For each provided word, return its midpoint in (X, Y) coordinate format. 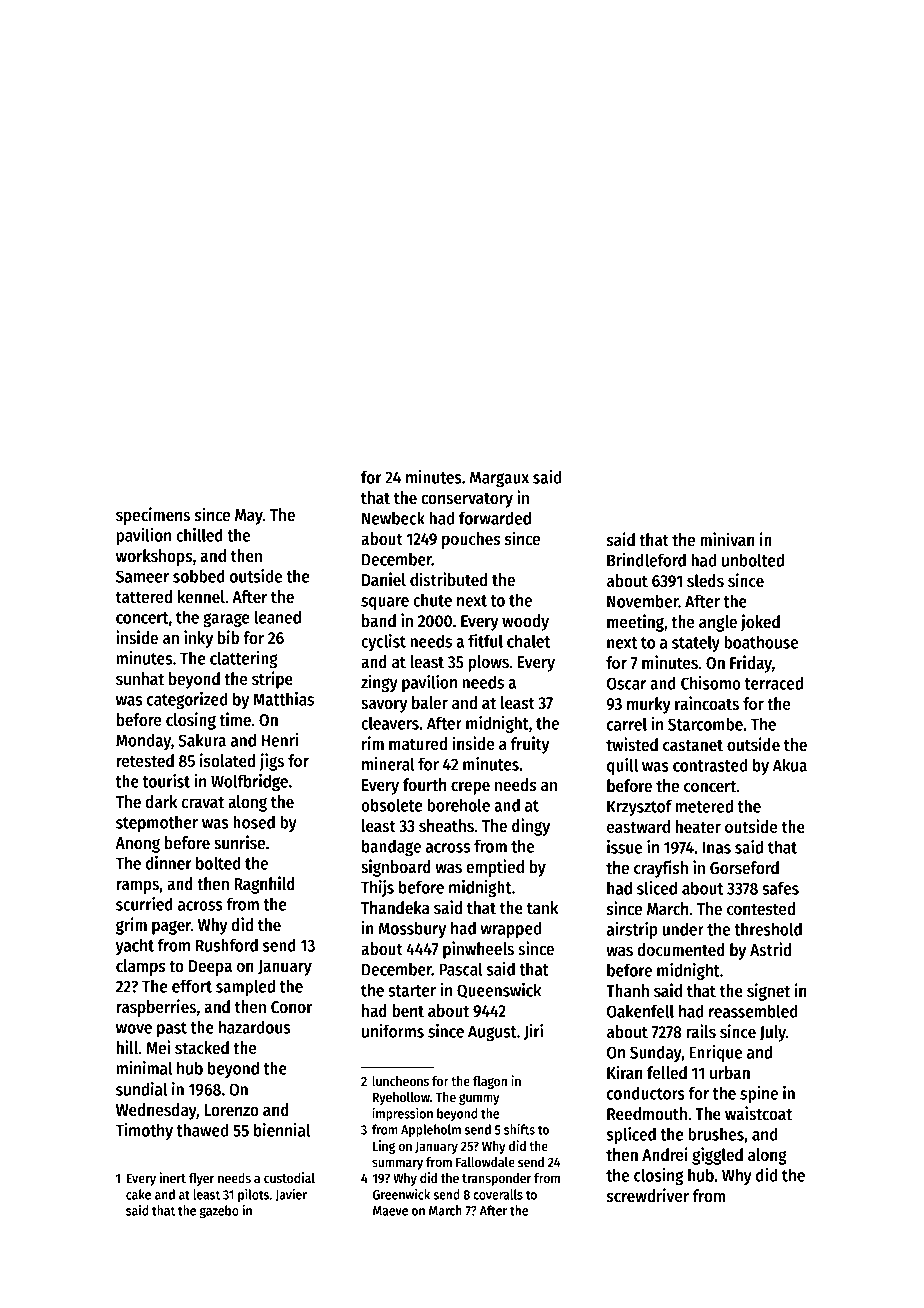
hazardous (255, 1027)
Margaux (499, 479)
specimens (153, 516)
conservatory (467, 500)
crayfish (661, 869)
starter (412, 991)
